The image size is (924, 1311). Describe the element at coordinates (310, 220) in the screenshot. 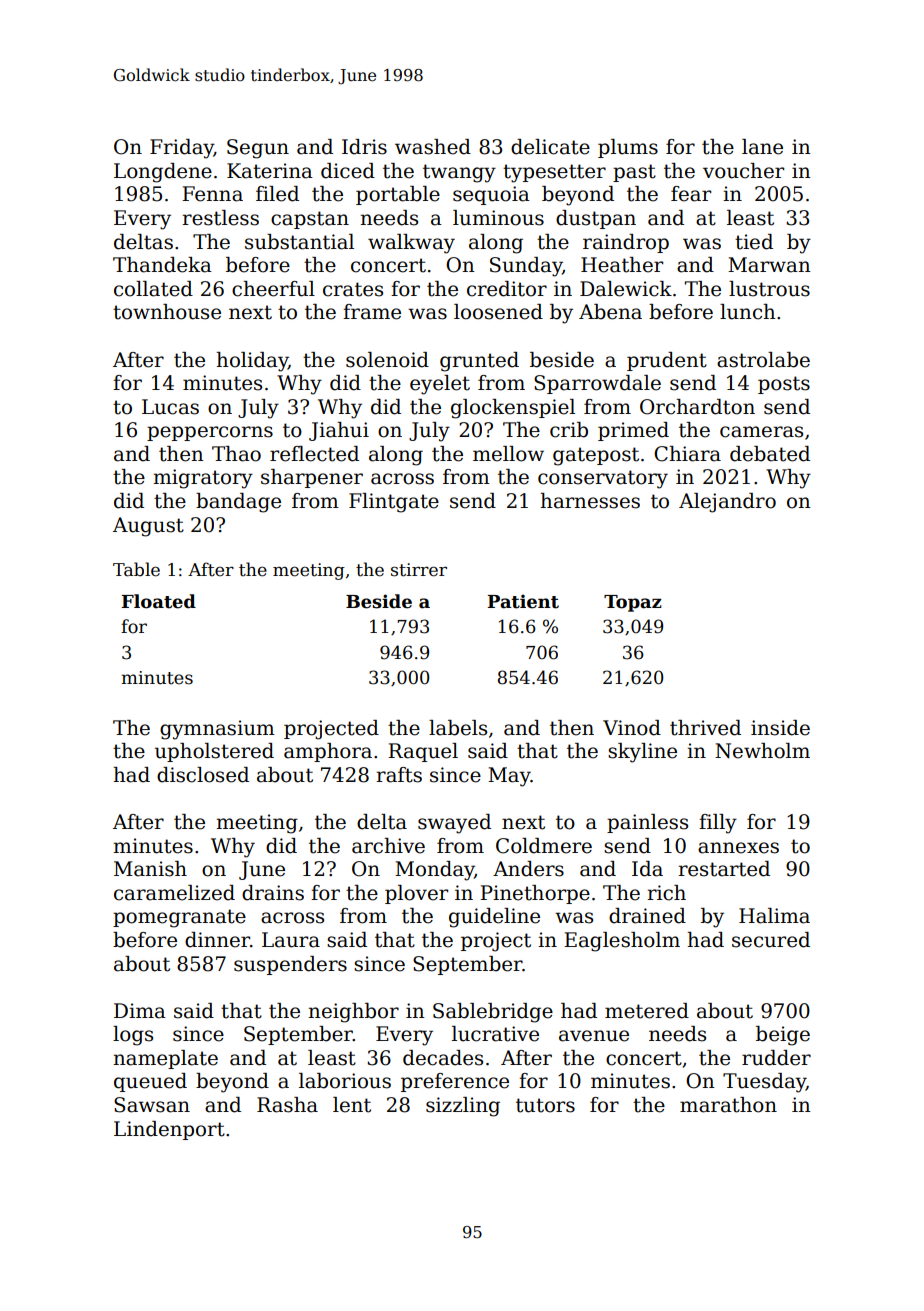

I see `capstan` at that location.
